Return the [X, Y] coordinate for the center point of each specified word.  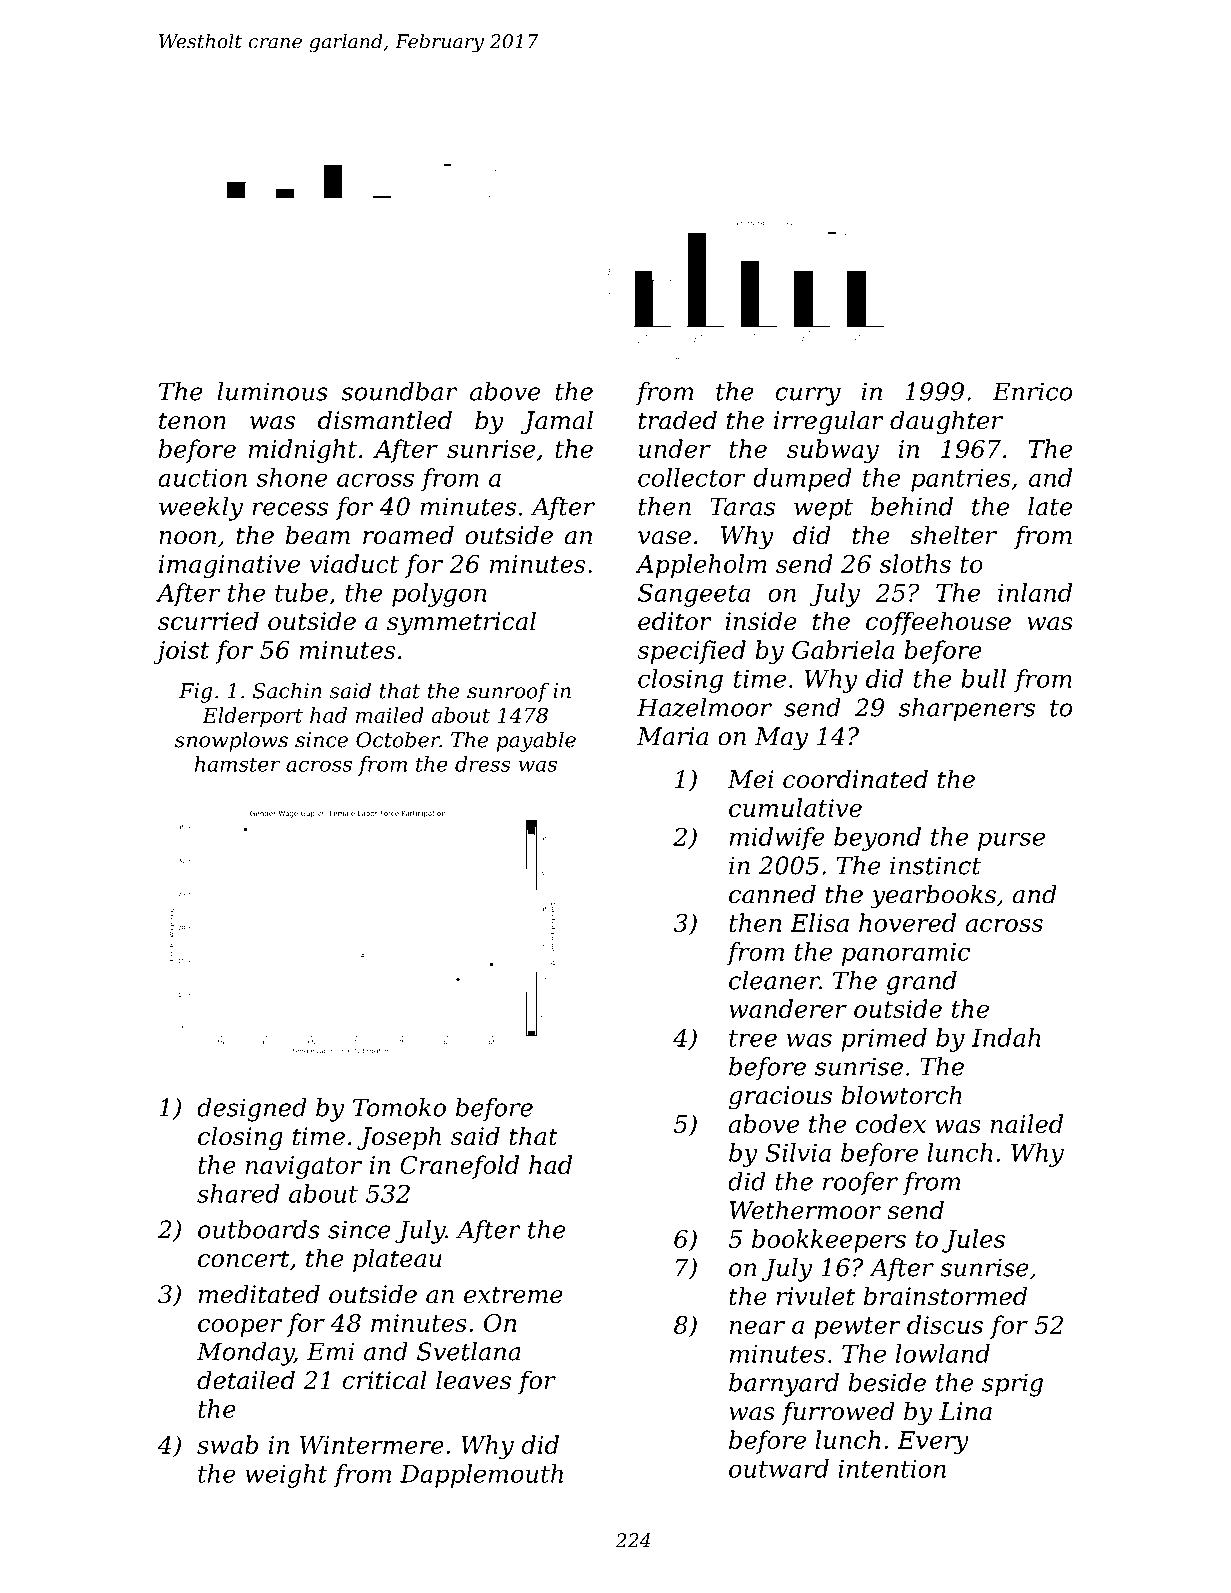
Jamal [557, 422]
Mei [750, 779]
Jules [973, 1241]
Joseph [399, 1138]
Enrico [1032, 391]
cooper [240, 1328]
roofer [860, 1183]
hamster [237, 764]
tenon [192, 421]
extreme [513, 1295]
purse [1011, 841]
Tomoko [399, 1107]
